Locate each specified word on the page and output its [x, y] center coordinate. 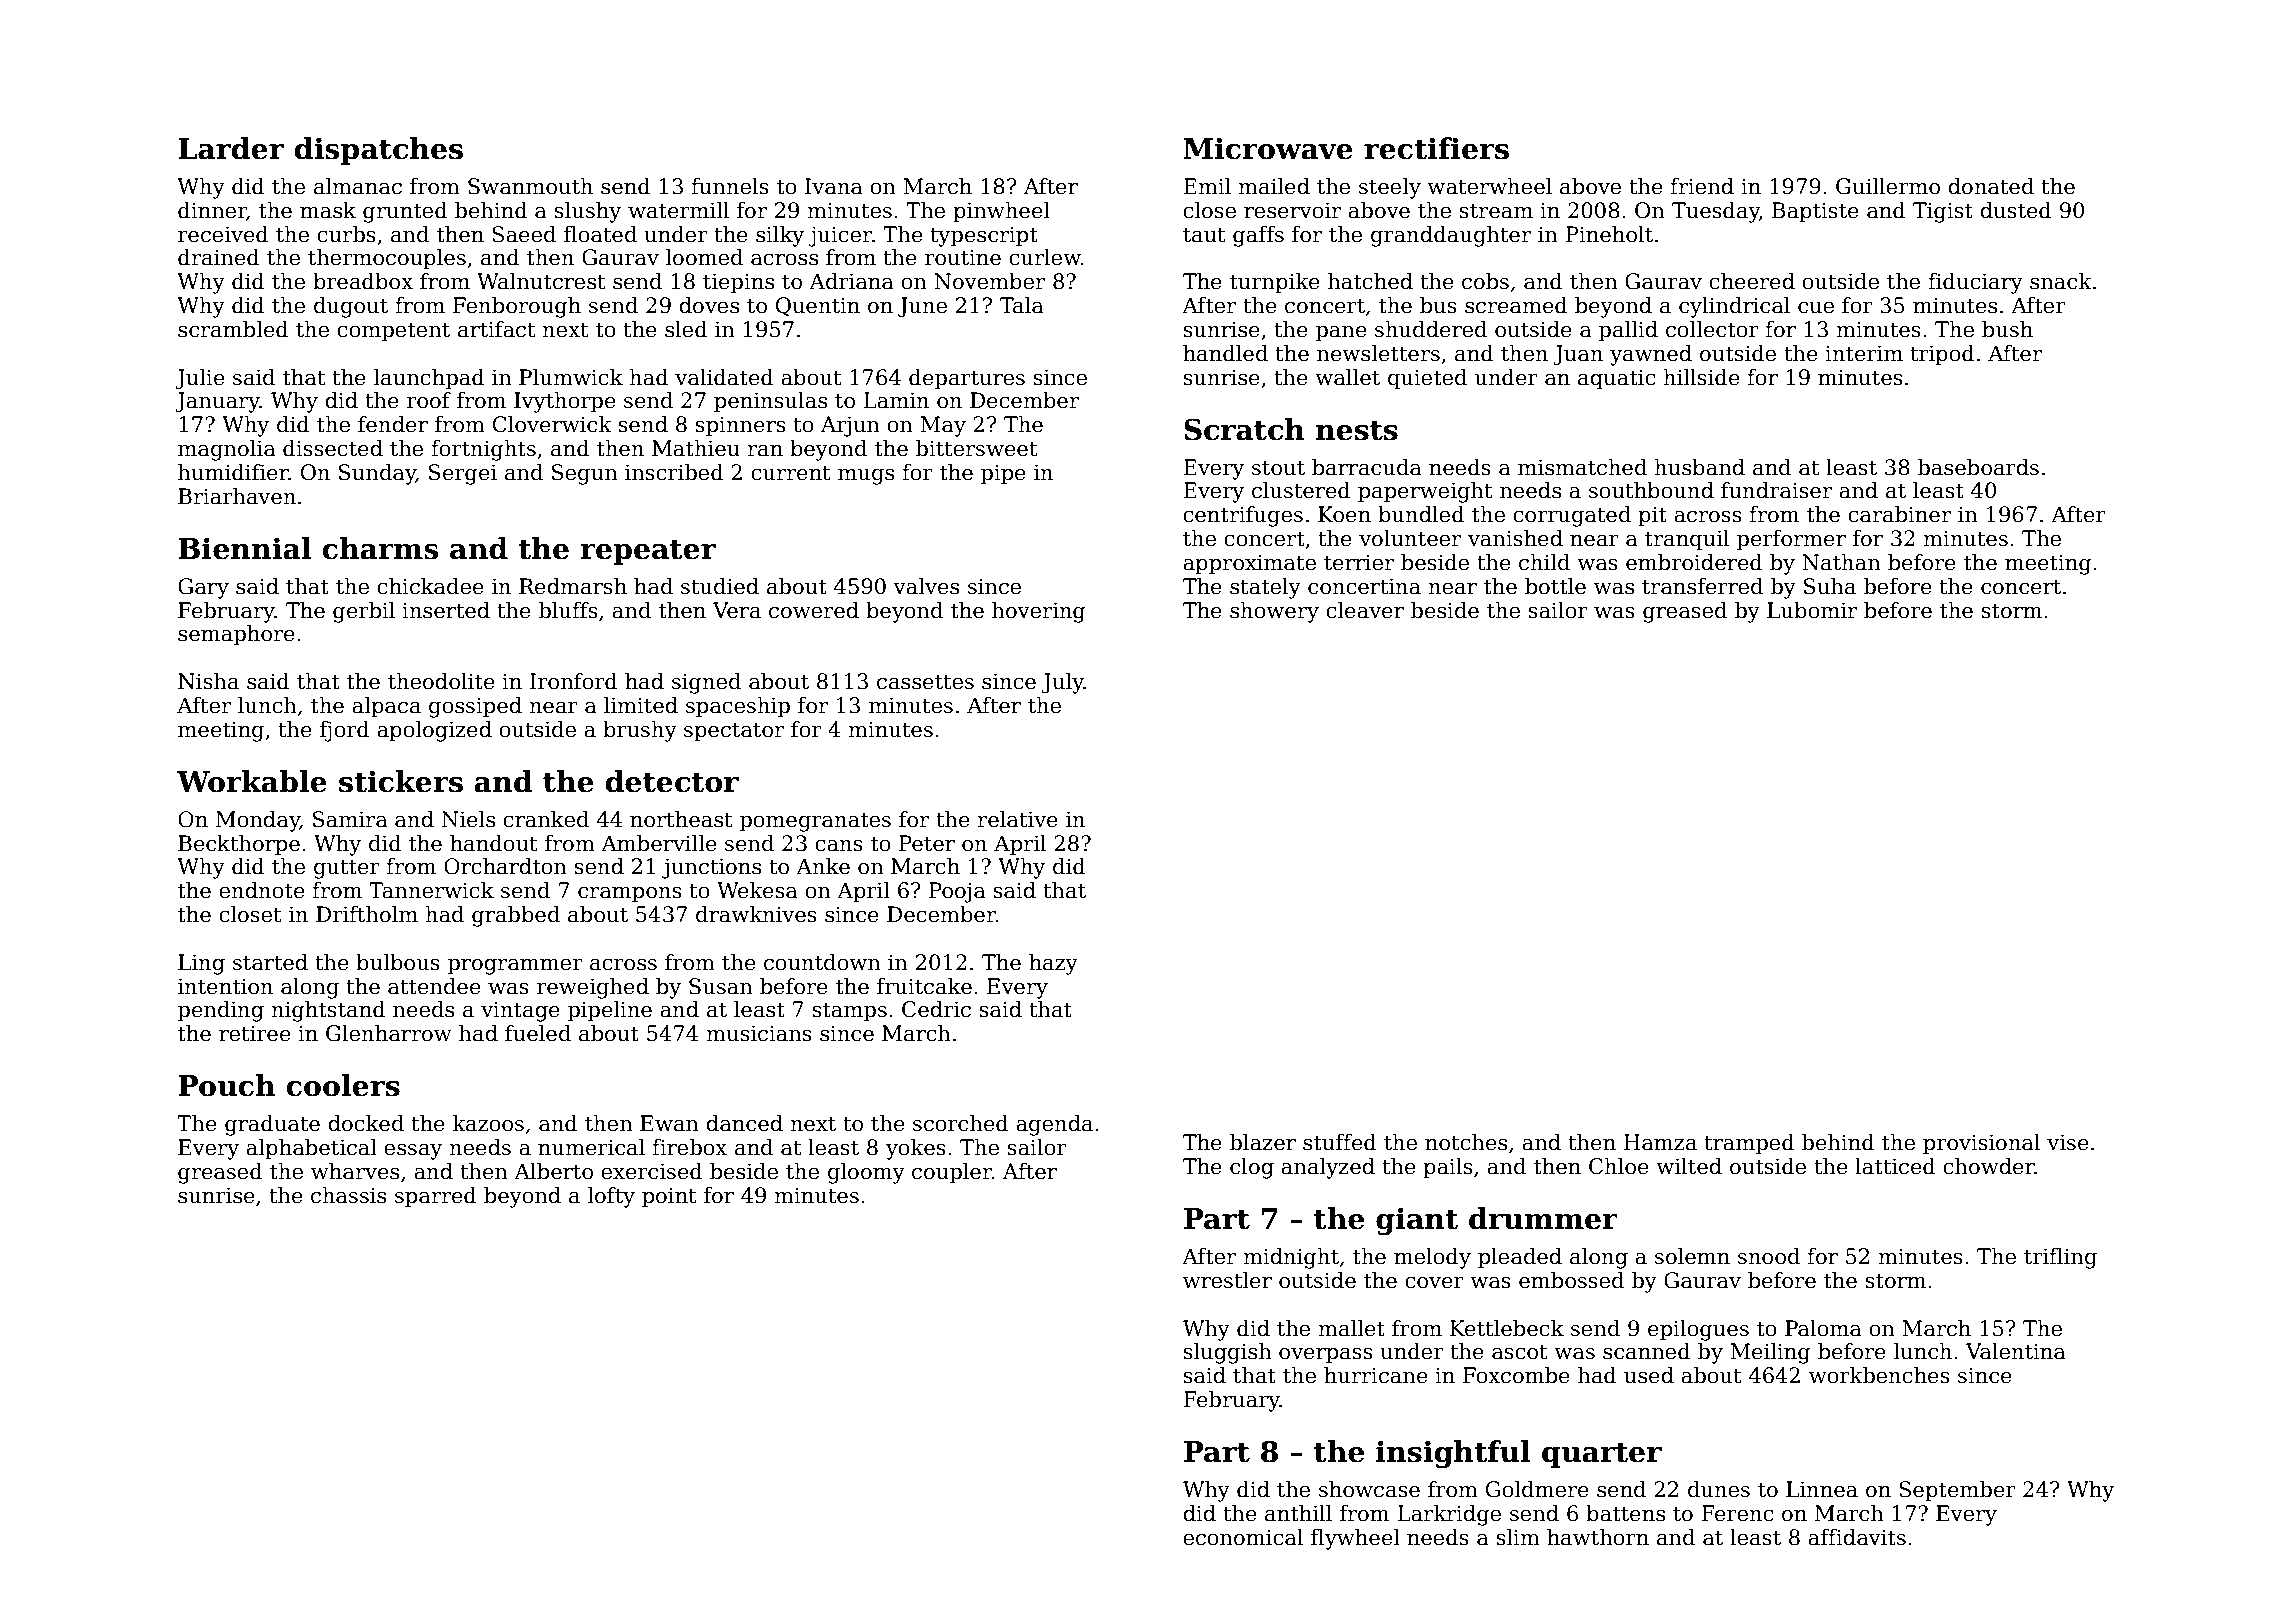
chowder [1989, 1166]
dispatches [379, 151]
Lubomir [1812, 610]
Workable [252, 781]
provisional [1981, 1144]
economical [1243, 1537]
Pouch [226, 1085]
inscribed [674, 472]
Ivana [834, 186]
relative [1017, 819]
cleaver [1365, 610]
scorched [961, 1123]
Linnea [1822, 1489]
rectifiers [1436, 148]
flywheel [1355, 1539]
